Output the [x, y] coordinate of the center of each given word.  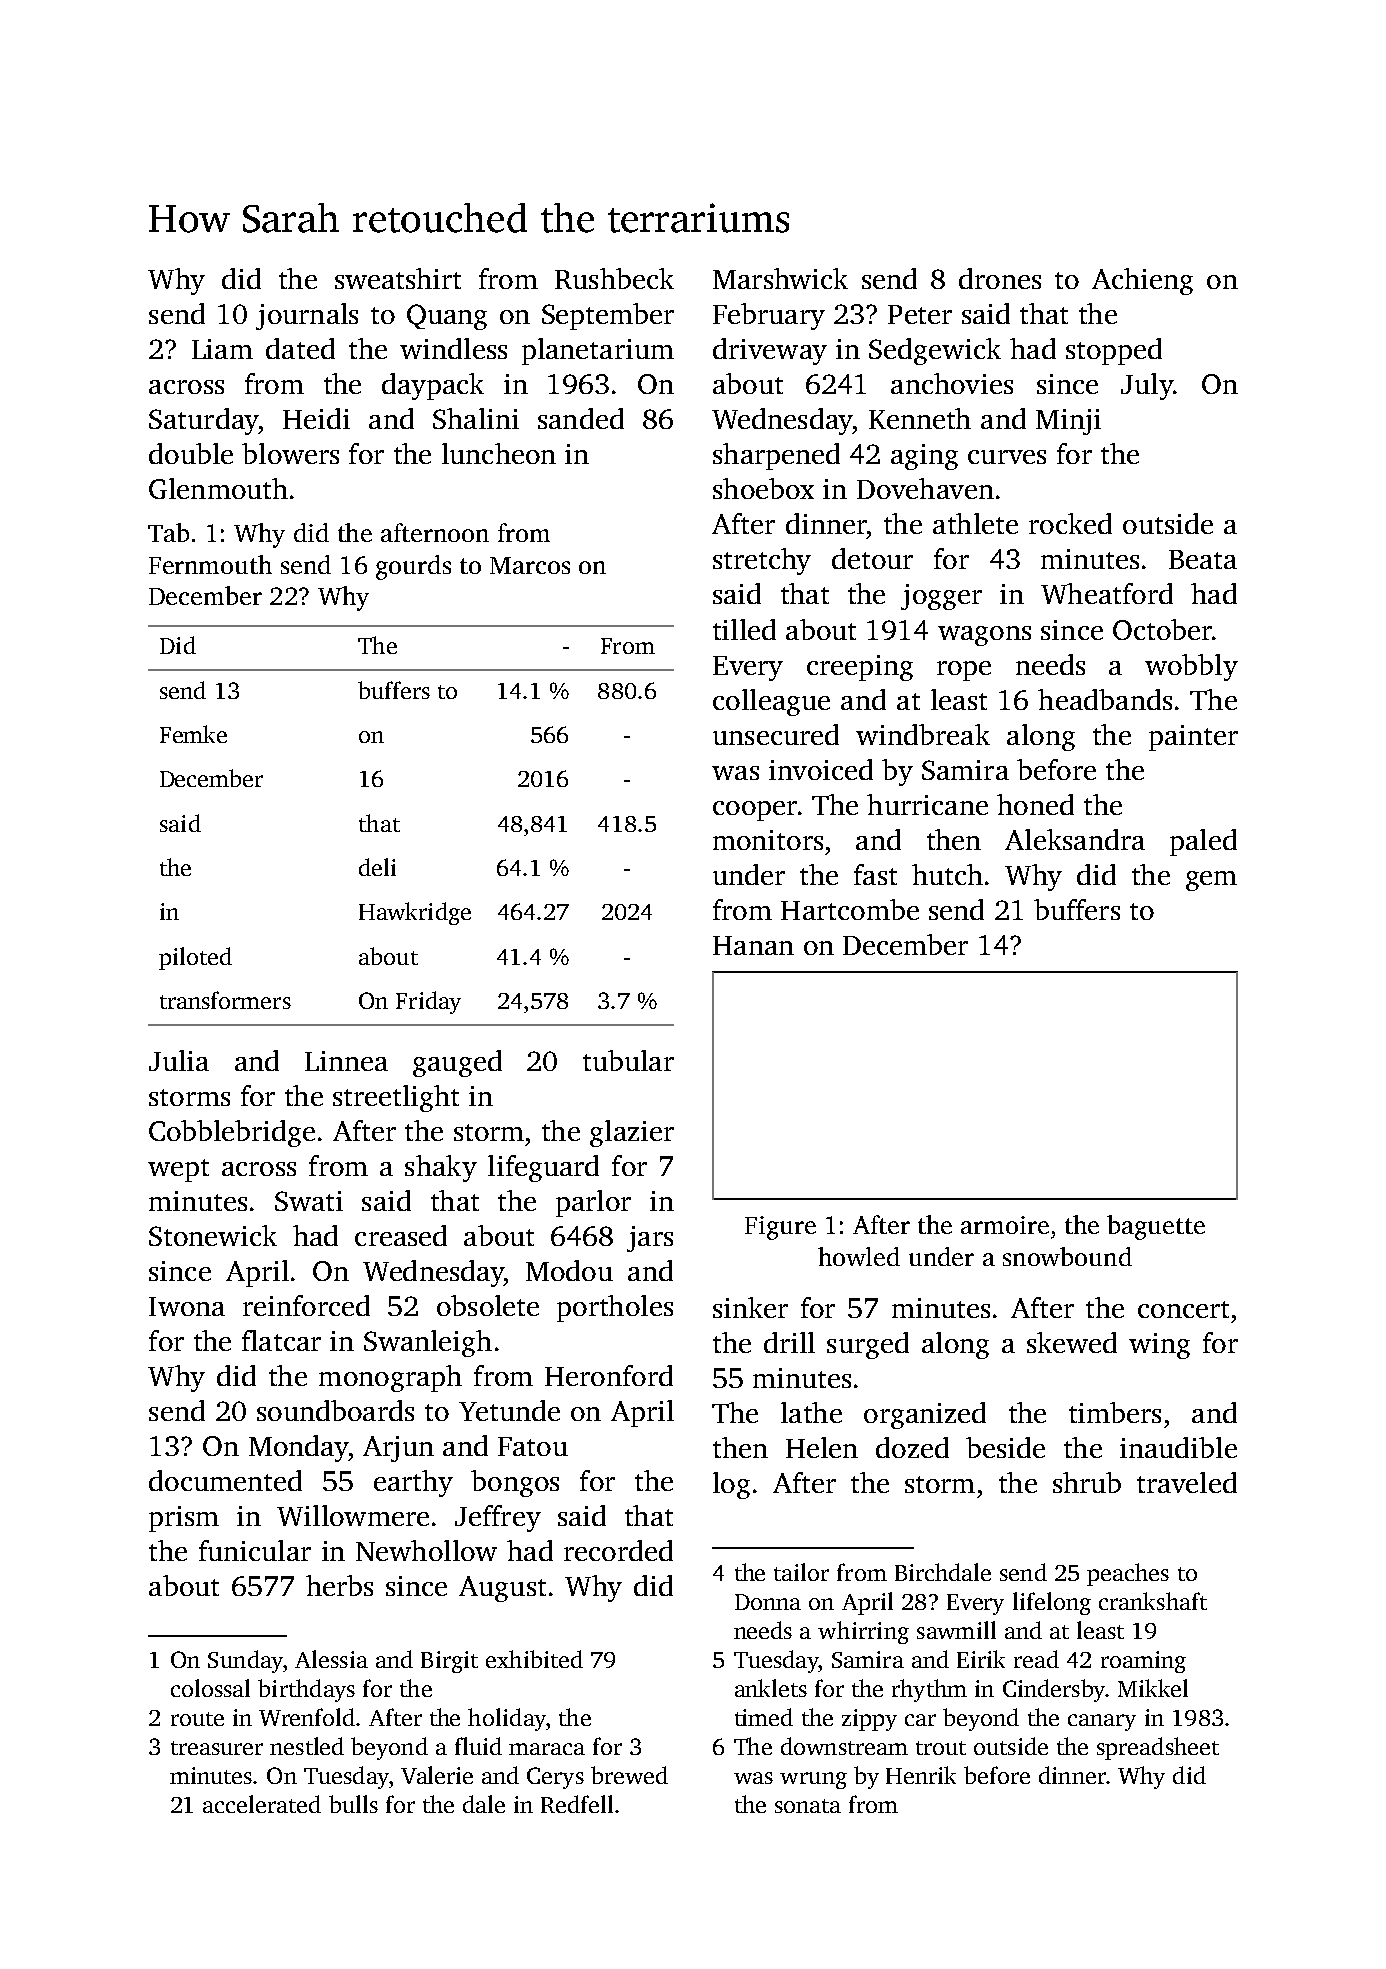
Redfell [577, 1804]
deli [377, 867]
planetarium [598, 351]
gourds [413, 567]
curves [1007, 457]
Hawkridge [415, 913]
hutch [947, 874]
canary [1102, 1722]
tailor [801, 1572]
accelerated [262, 1804]
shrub [1087, 1482]
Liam [222, 349]
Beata [1203, 559]
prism [184, 1519]
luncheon [499, 453]
